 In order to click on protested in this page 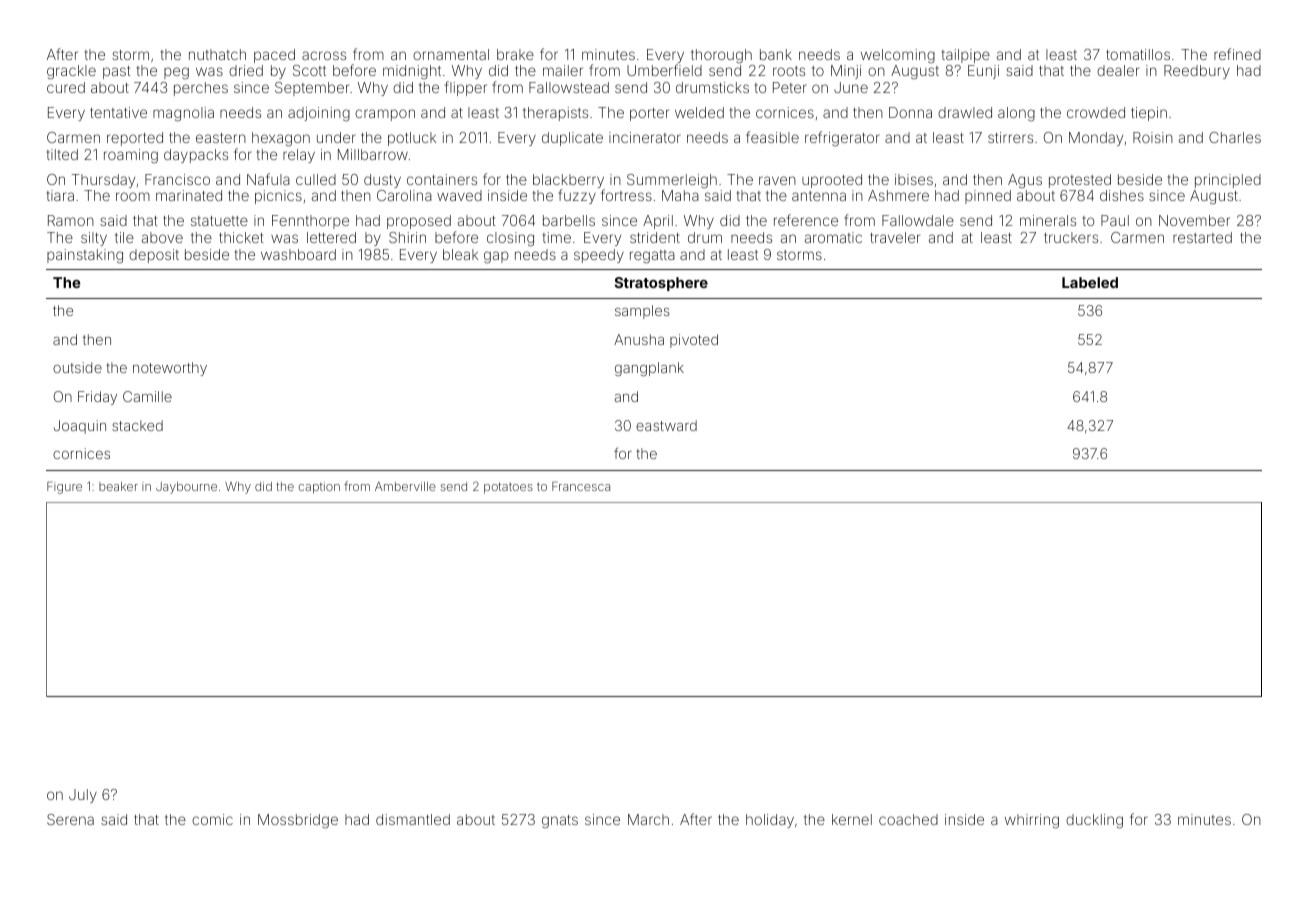, I will do `click(1080, 181)`.
